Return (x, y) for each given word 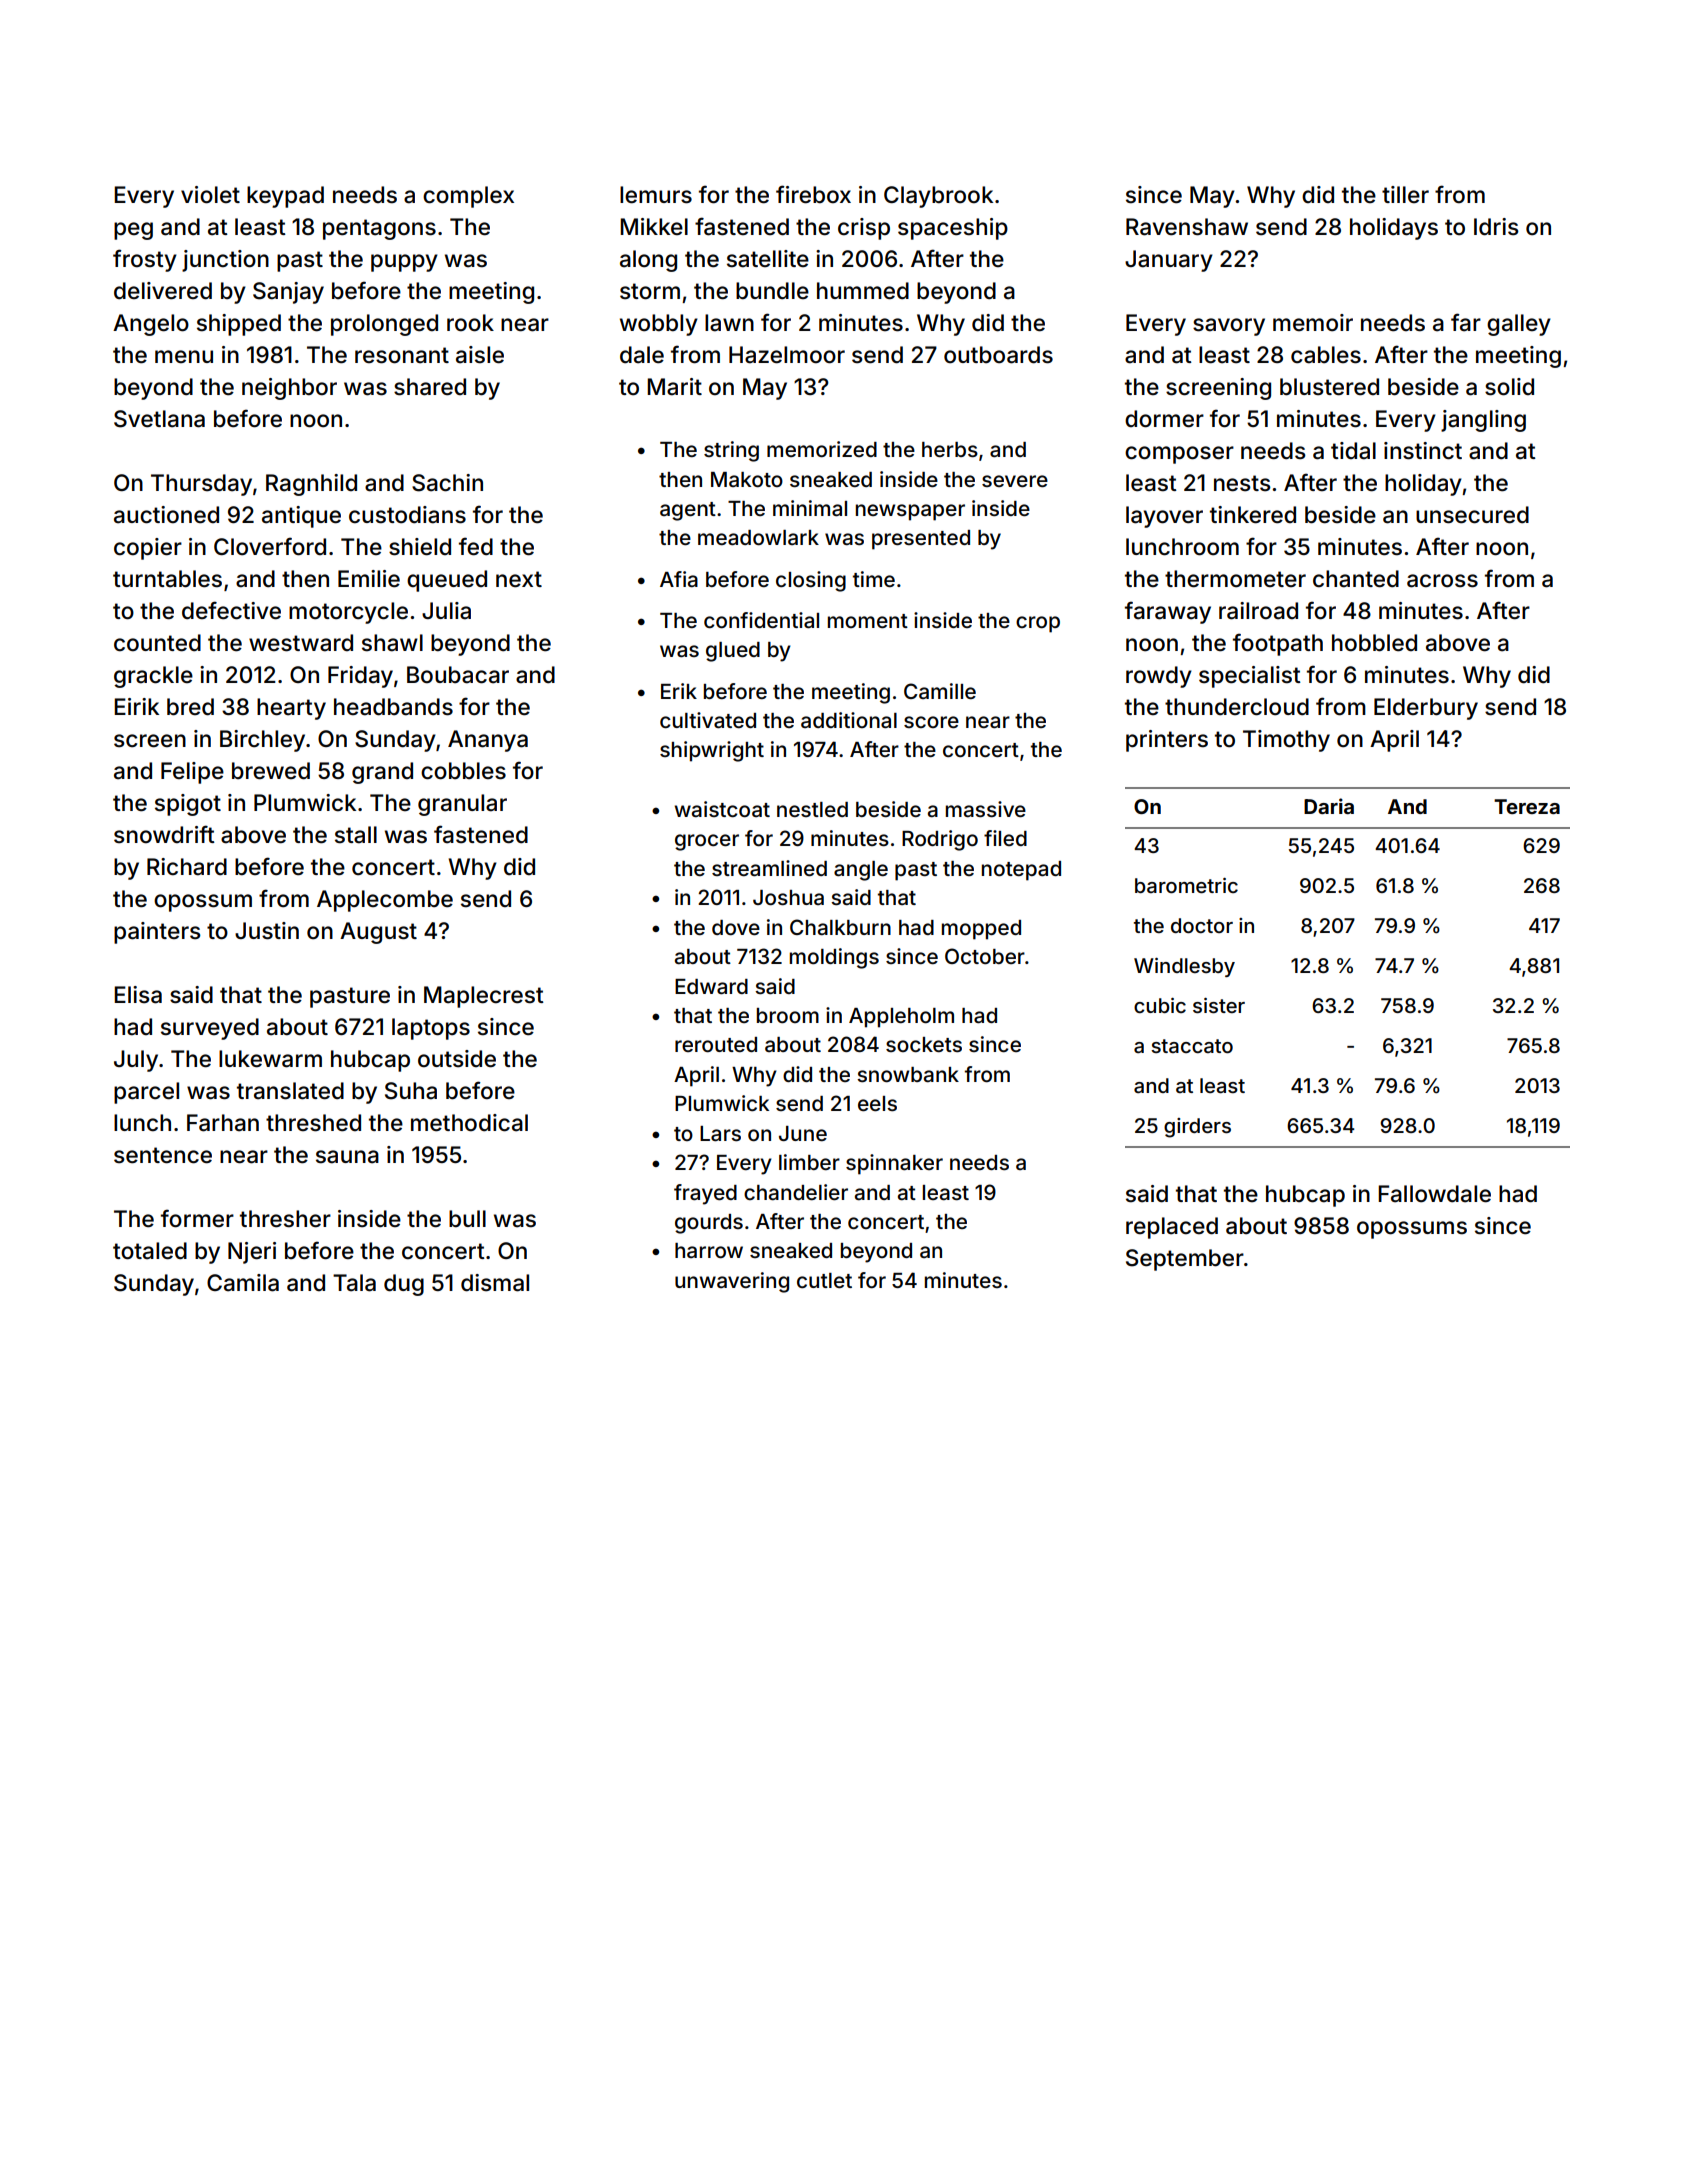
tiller (1405, 194)
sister (1219, 1005)
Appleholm (901, 1018)
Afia (679, 579)
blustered (1329, 387)
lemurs (656, 195)
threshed (313, 1123)
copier (148, 549)
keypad (285, 197)
